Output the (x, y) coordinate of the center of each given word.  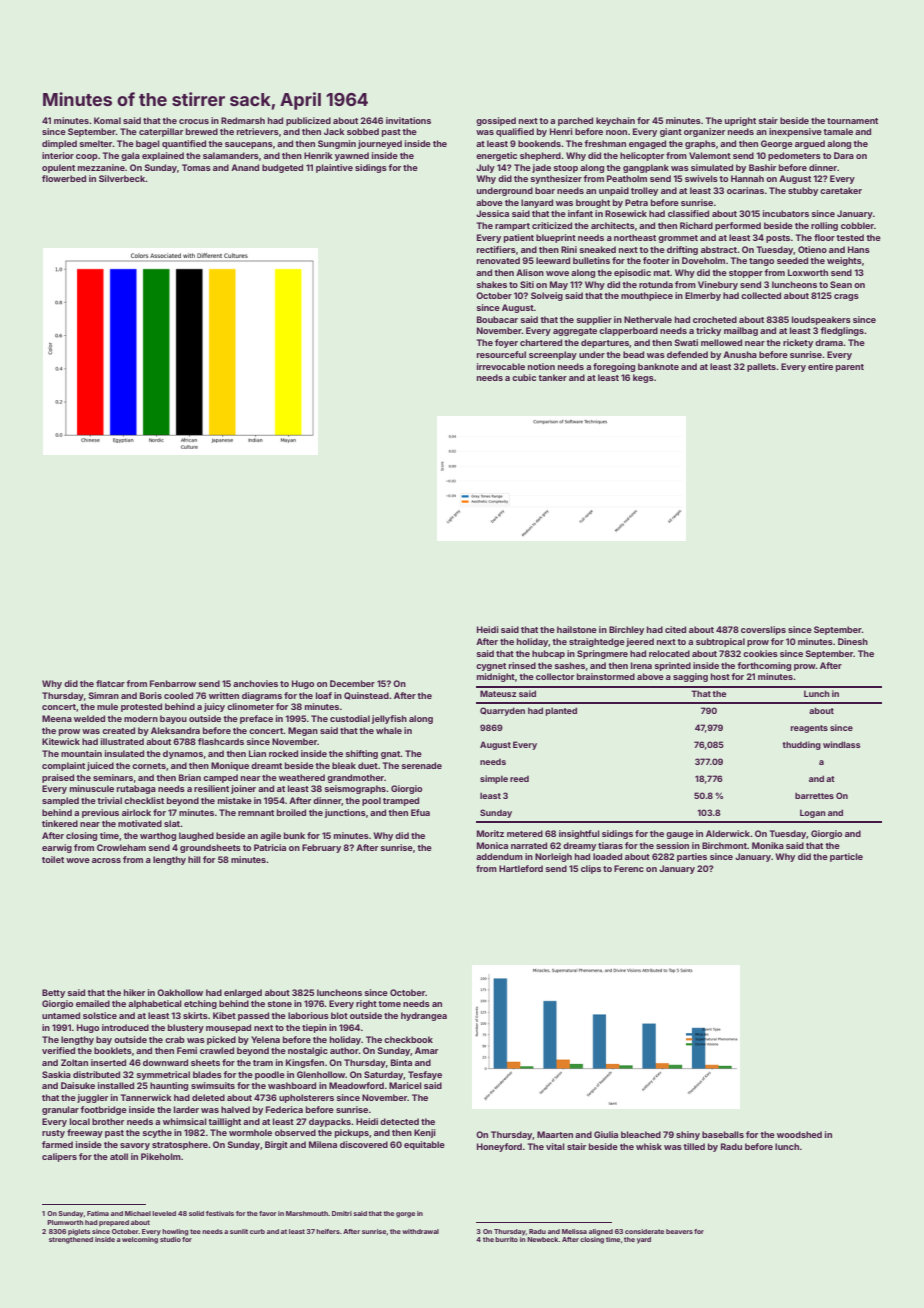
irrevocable (501, 366)
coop (87, 157)
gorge (405, 1215)
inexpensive (795, 132)
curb (257, 1231)
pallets (761, 367)
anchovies (255, 683)
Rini (569, 249)
